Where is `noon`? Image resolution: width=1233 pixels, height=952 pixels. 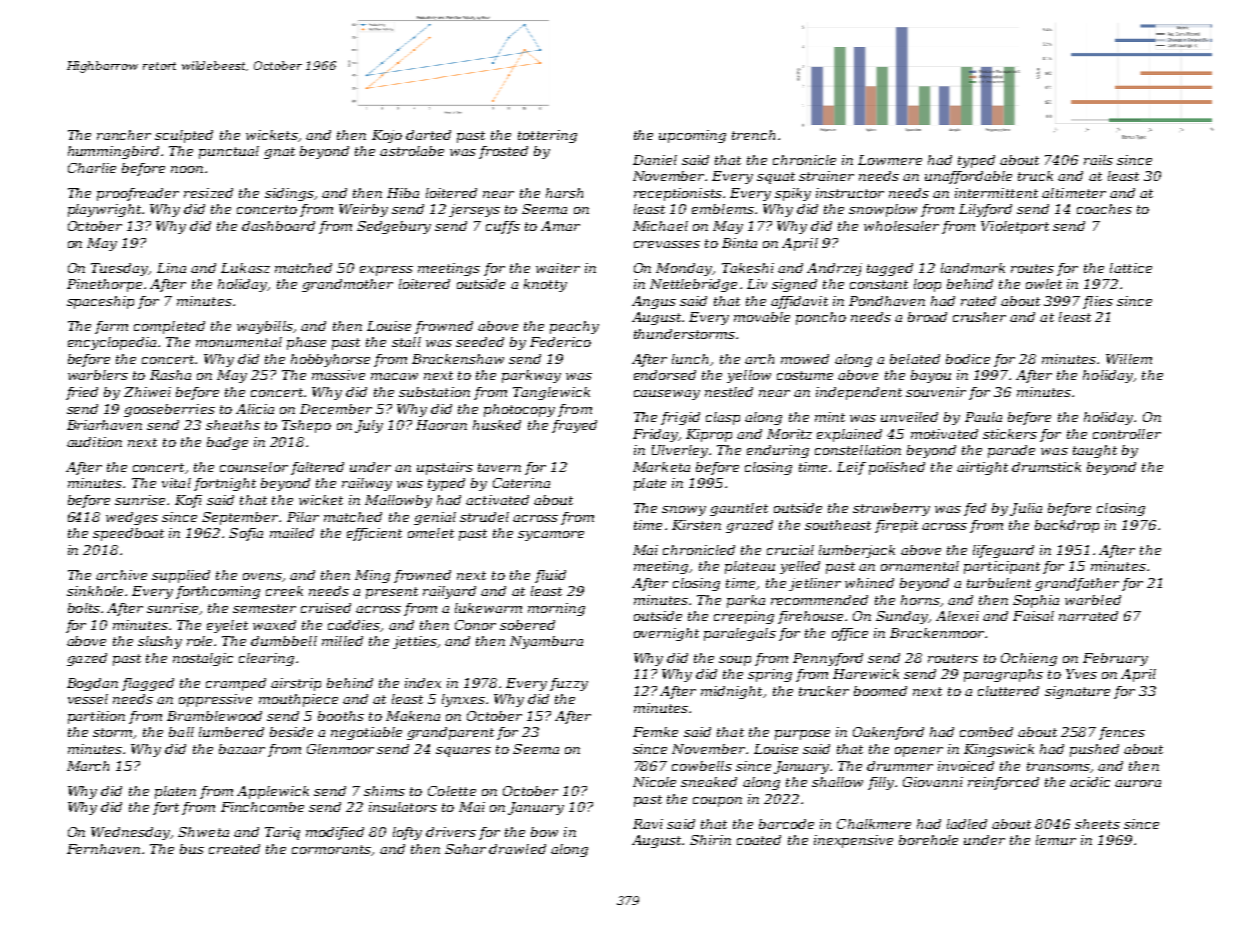
noon is located at coordinates (187, 169).
